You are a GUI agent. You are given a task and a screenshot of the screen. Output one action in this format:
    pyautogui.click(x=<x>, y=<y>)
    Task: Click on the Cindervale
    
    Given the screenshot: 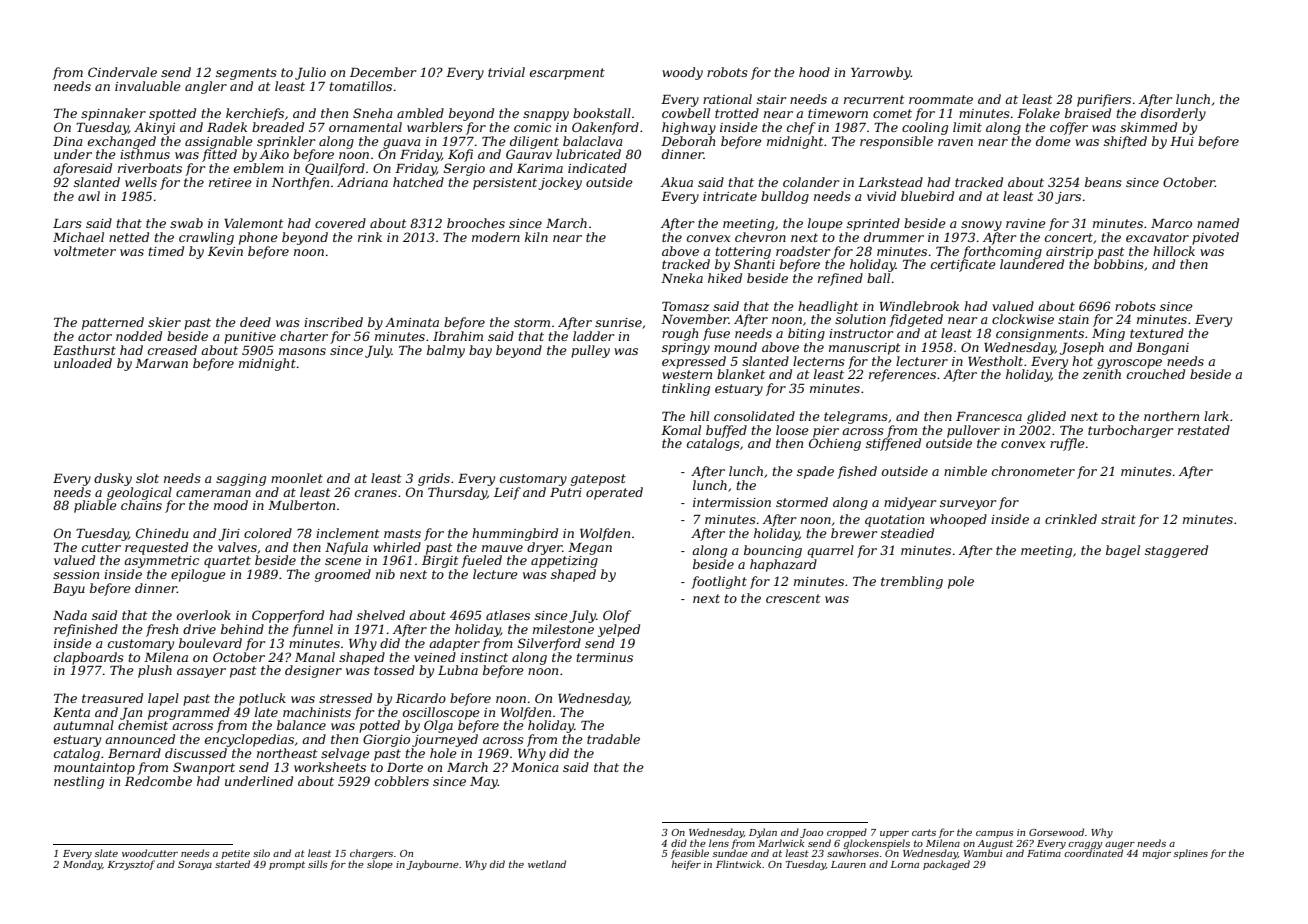 What is the action you would take?
    pyautogui.click(x=122, y=72)
